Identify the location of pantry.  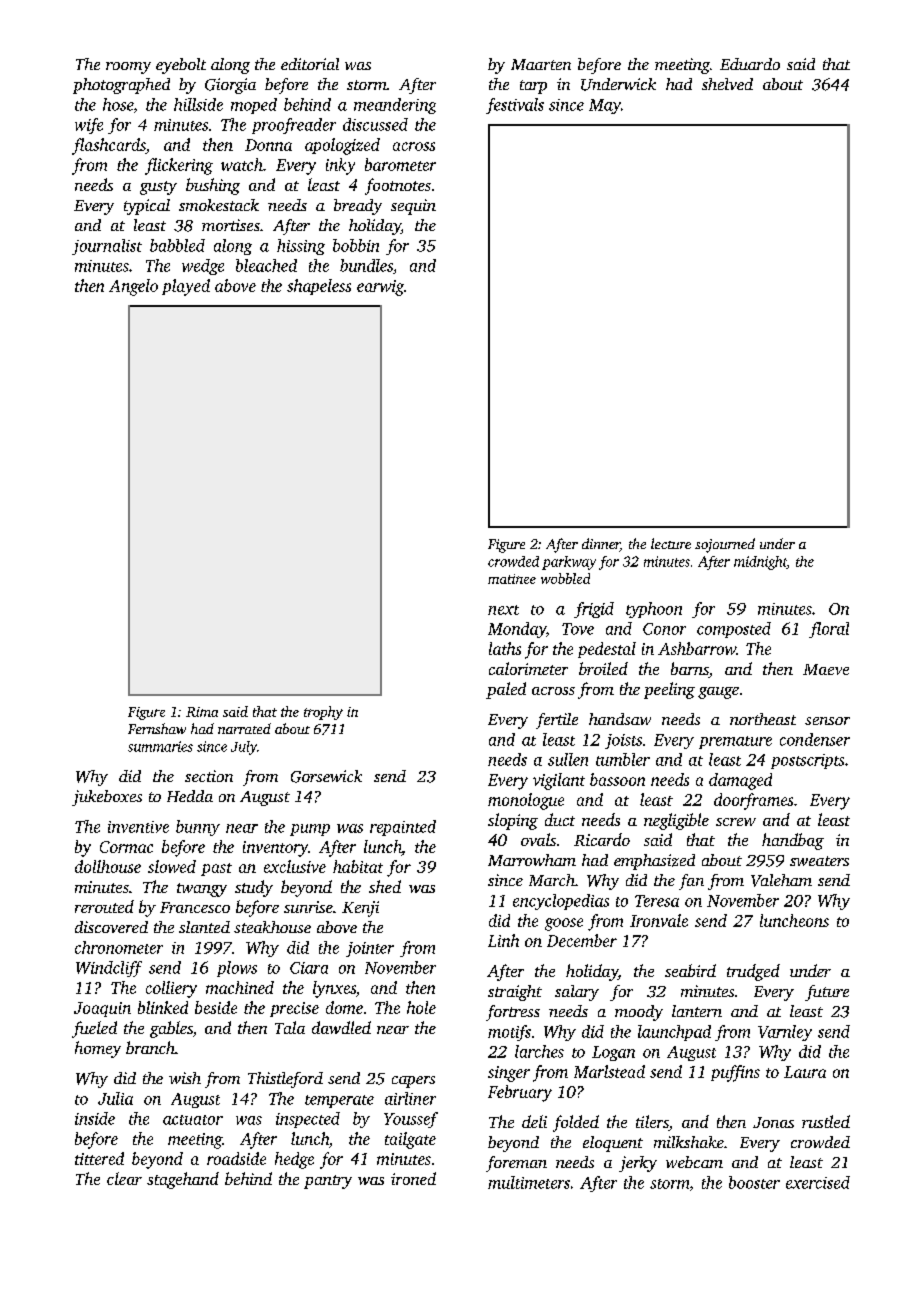
(328, 1182).
